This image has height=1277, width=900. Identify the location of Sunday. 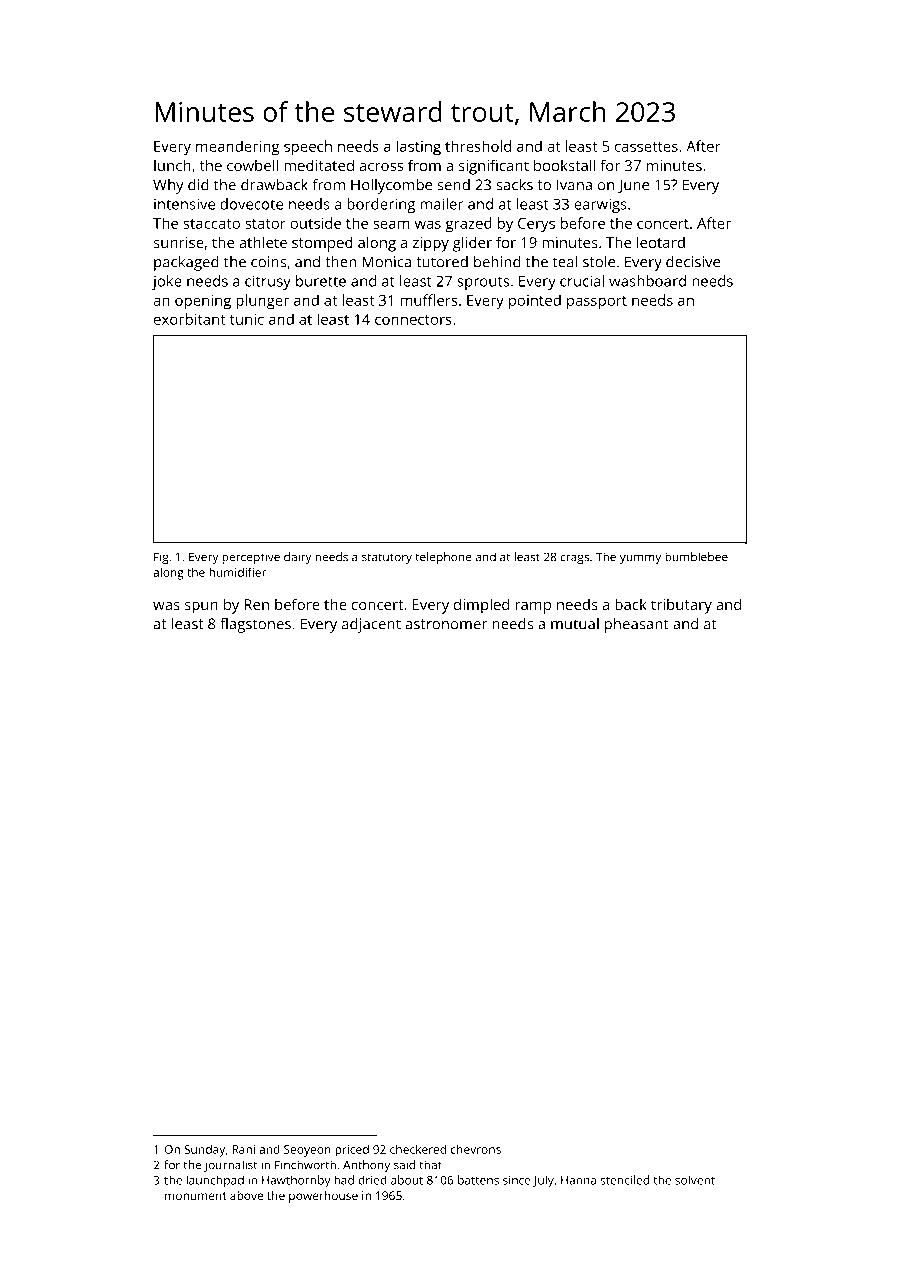
(205, 1151).
